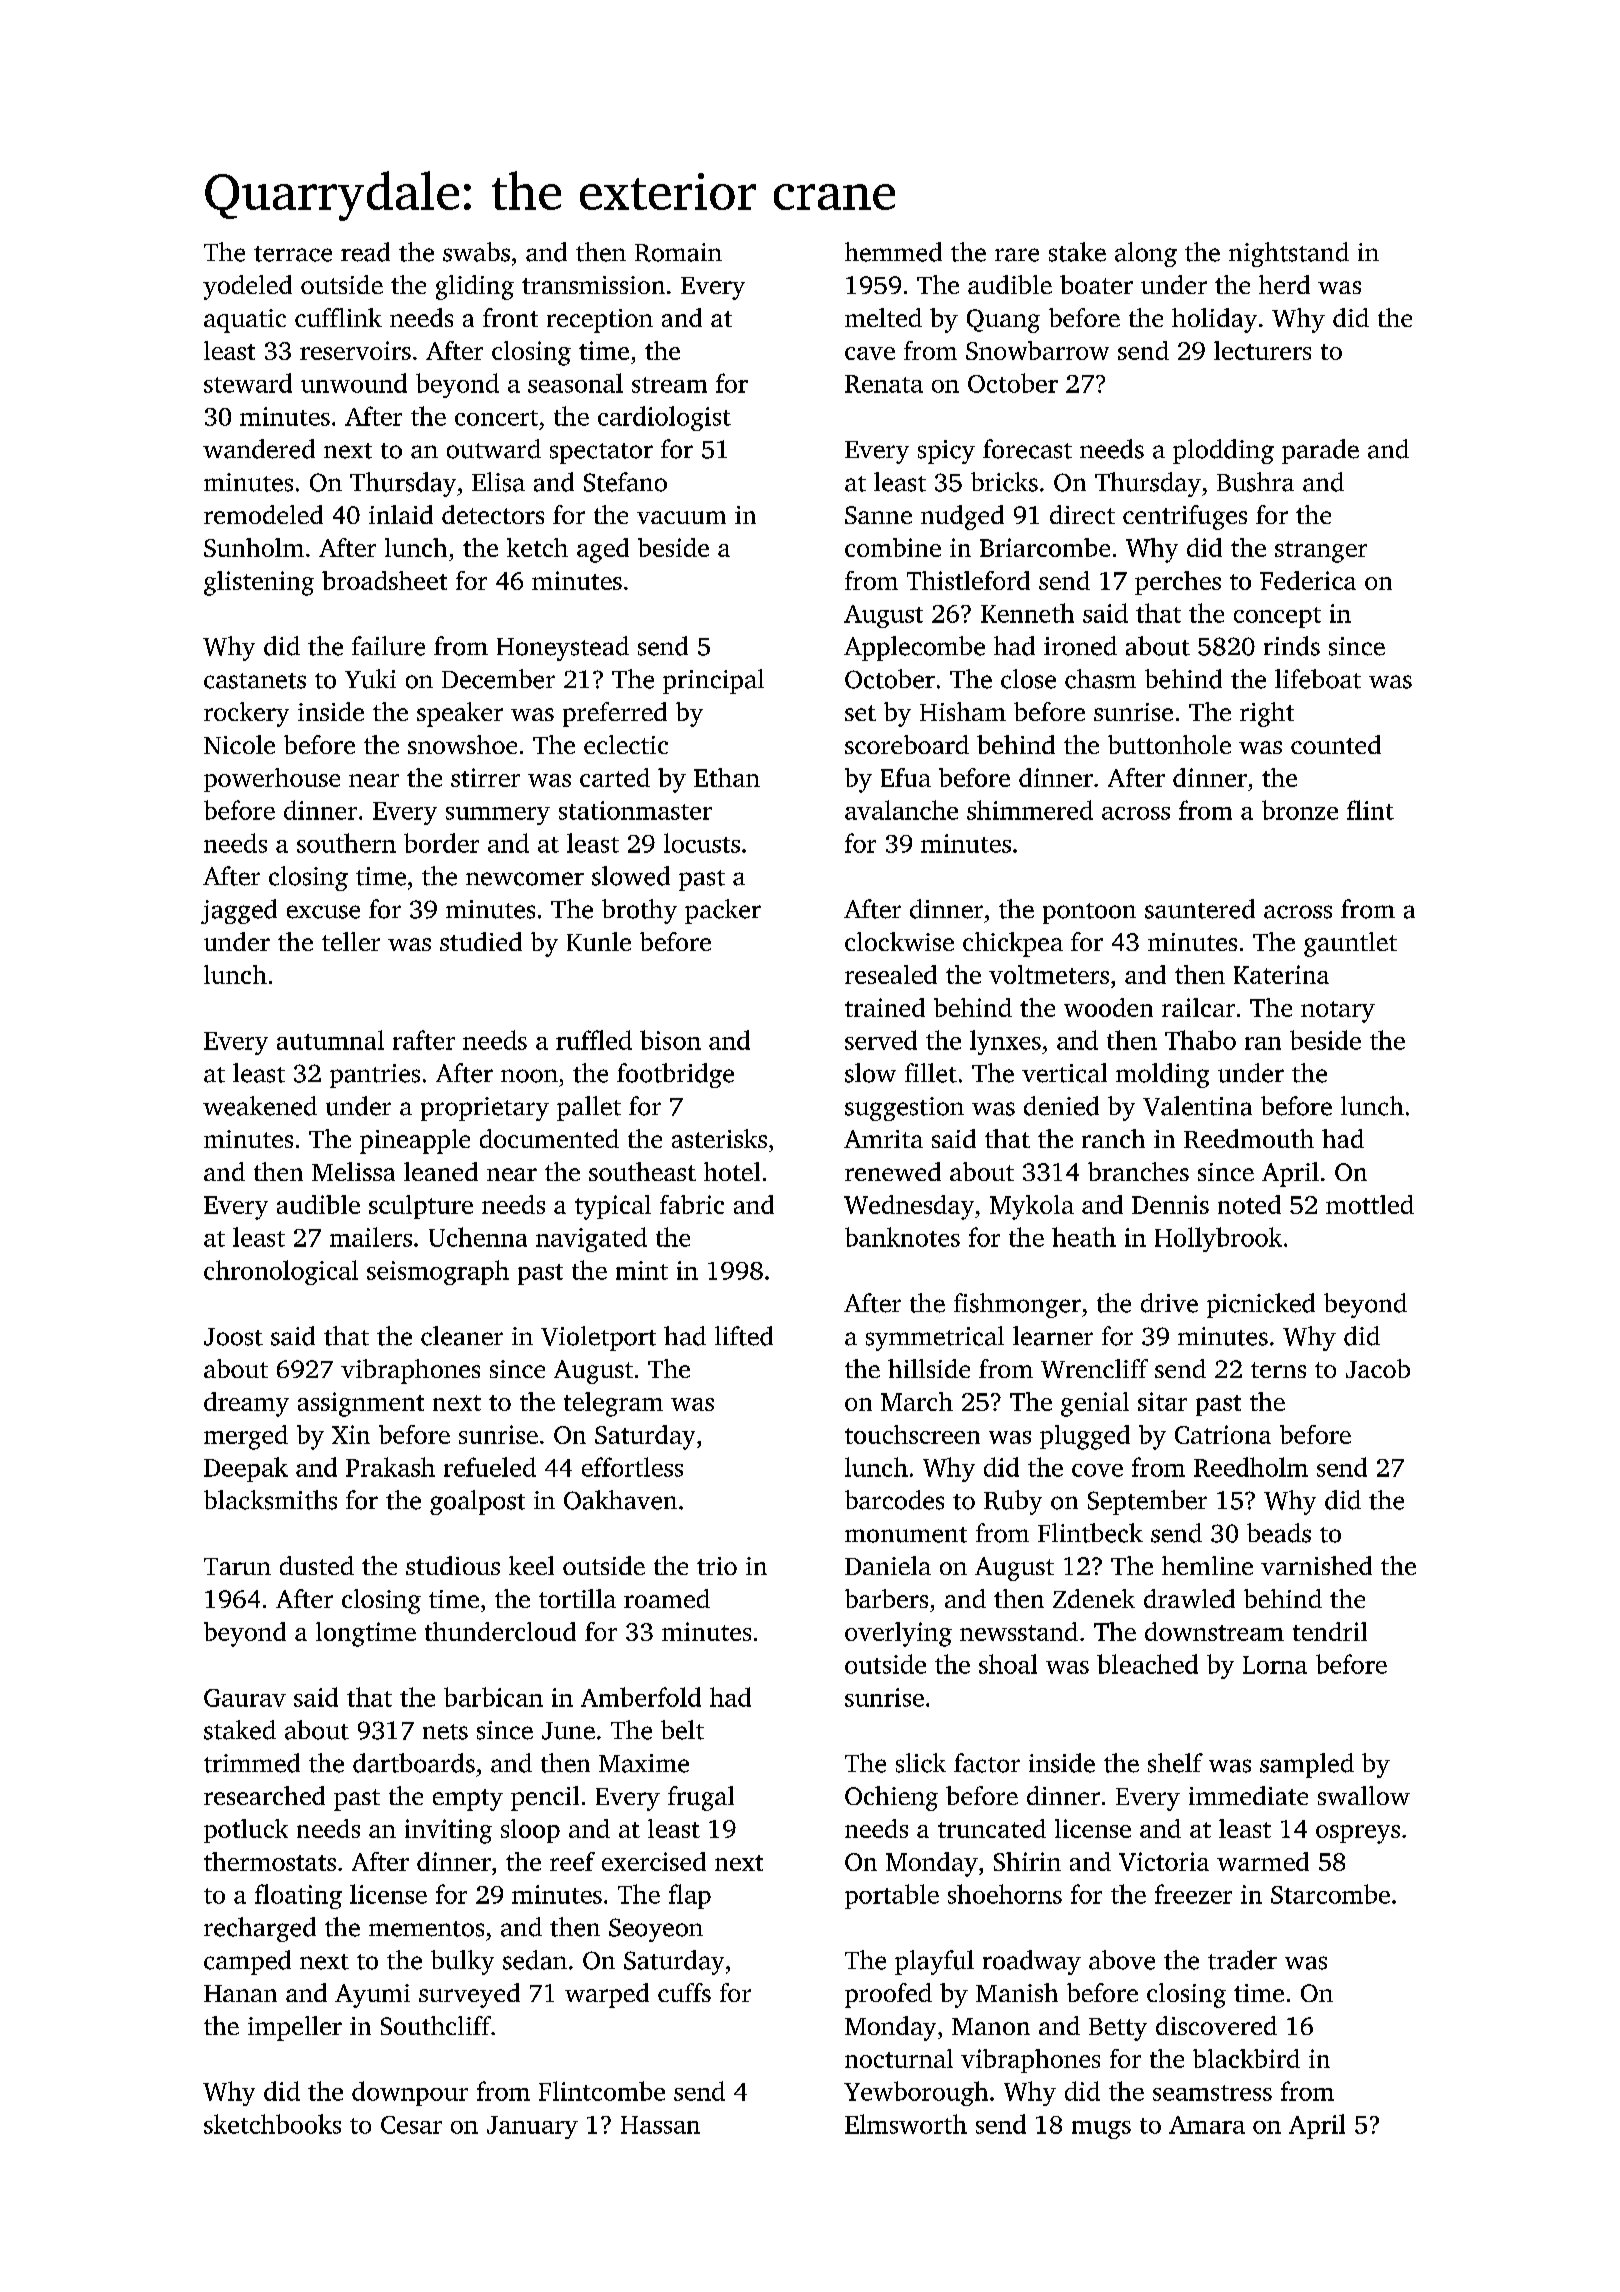 The height and width of the screenshot is (2292, 1620). What do you see at coordinates (1350, 944) in the screenshot?
I see `gauntlet` at bounding box center [1350, 944].
